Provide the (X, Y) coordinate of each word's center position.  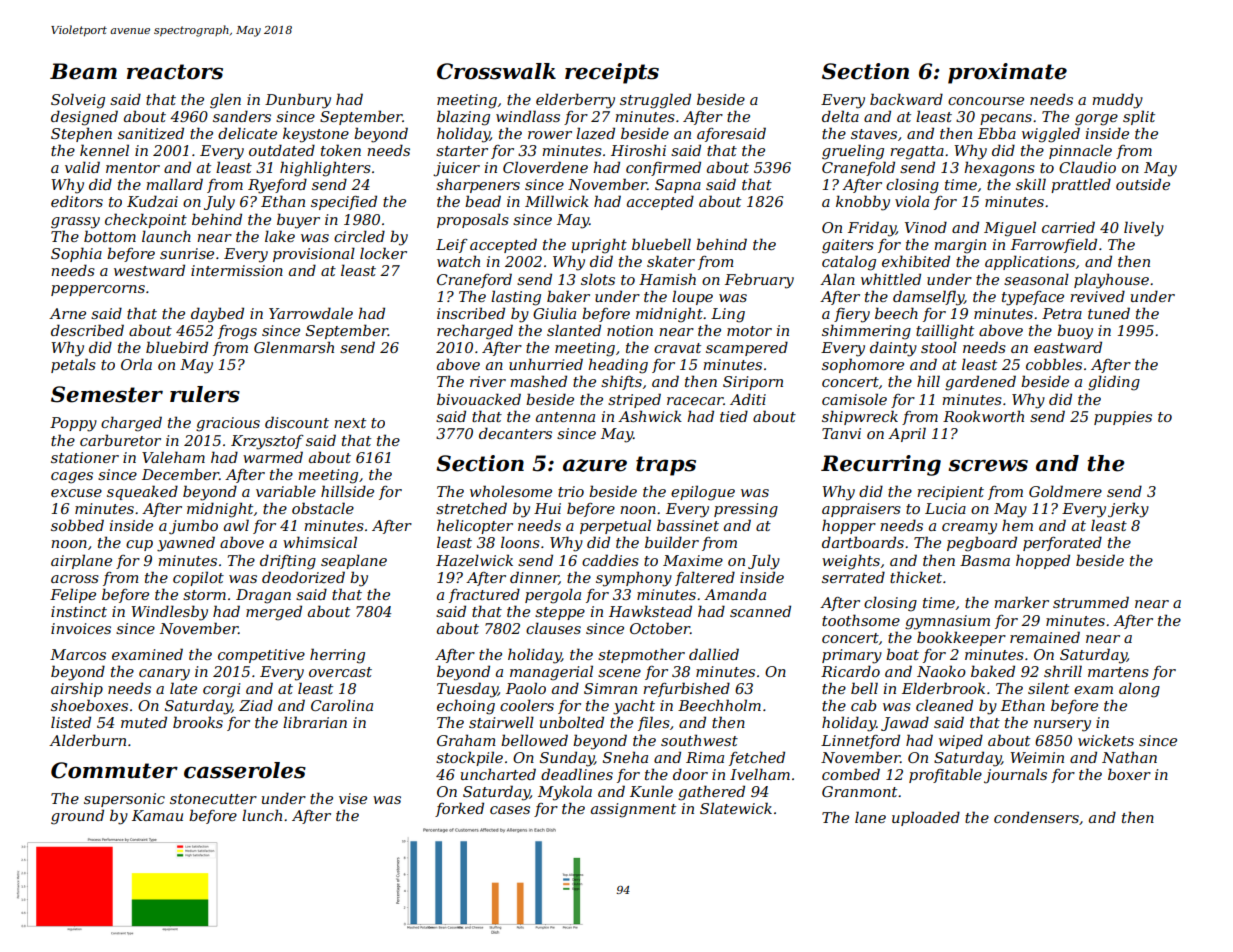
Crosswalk (496, 71)
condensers (1036, 817)
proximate (1007, 73)
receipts (612, 73)
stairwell (501, 722)
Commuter (114, 770)
